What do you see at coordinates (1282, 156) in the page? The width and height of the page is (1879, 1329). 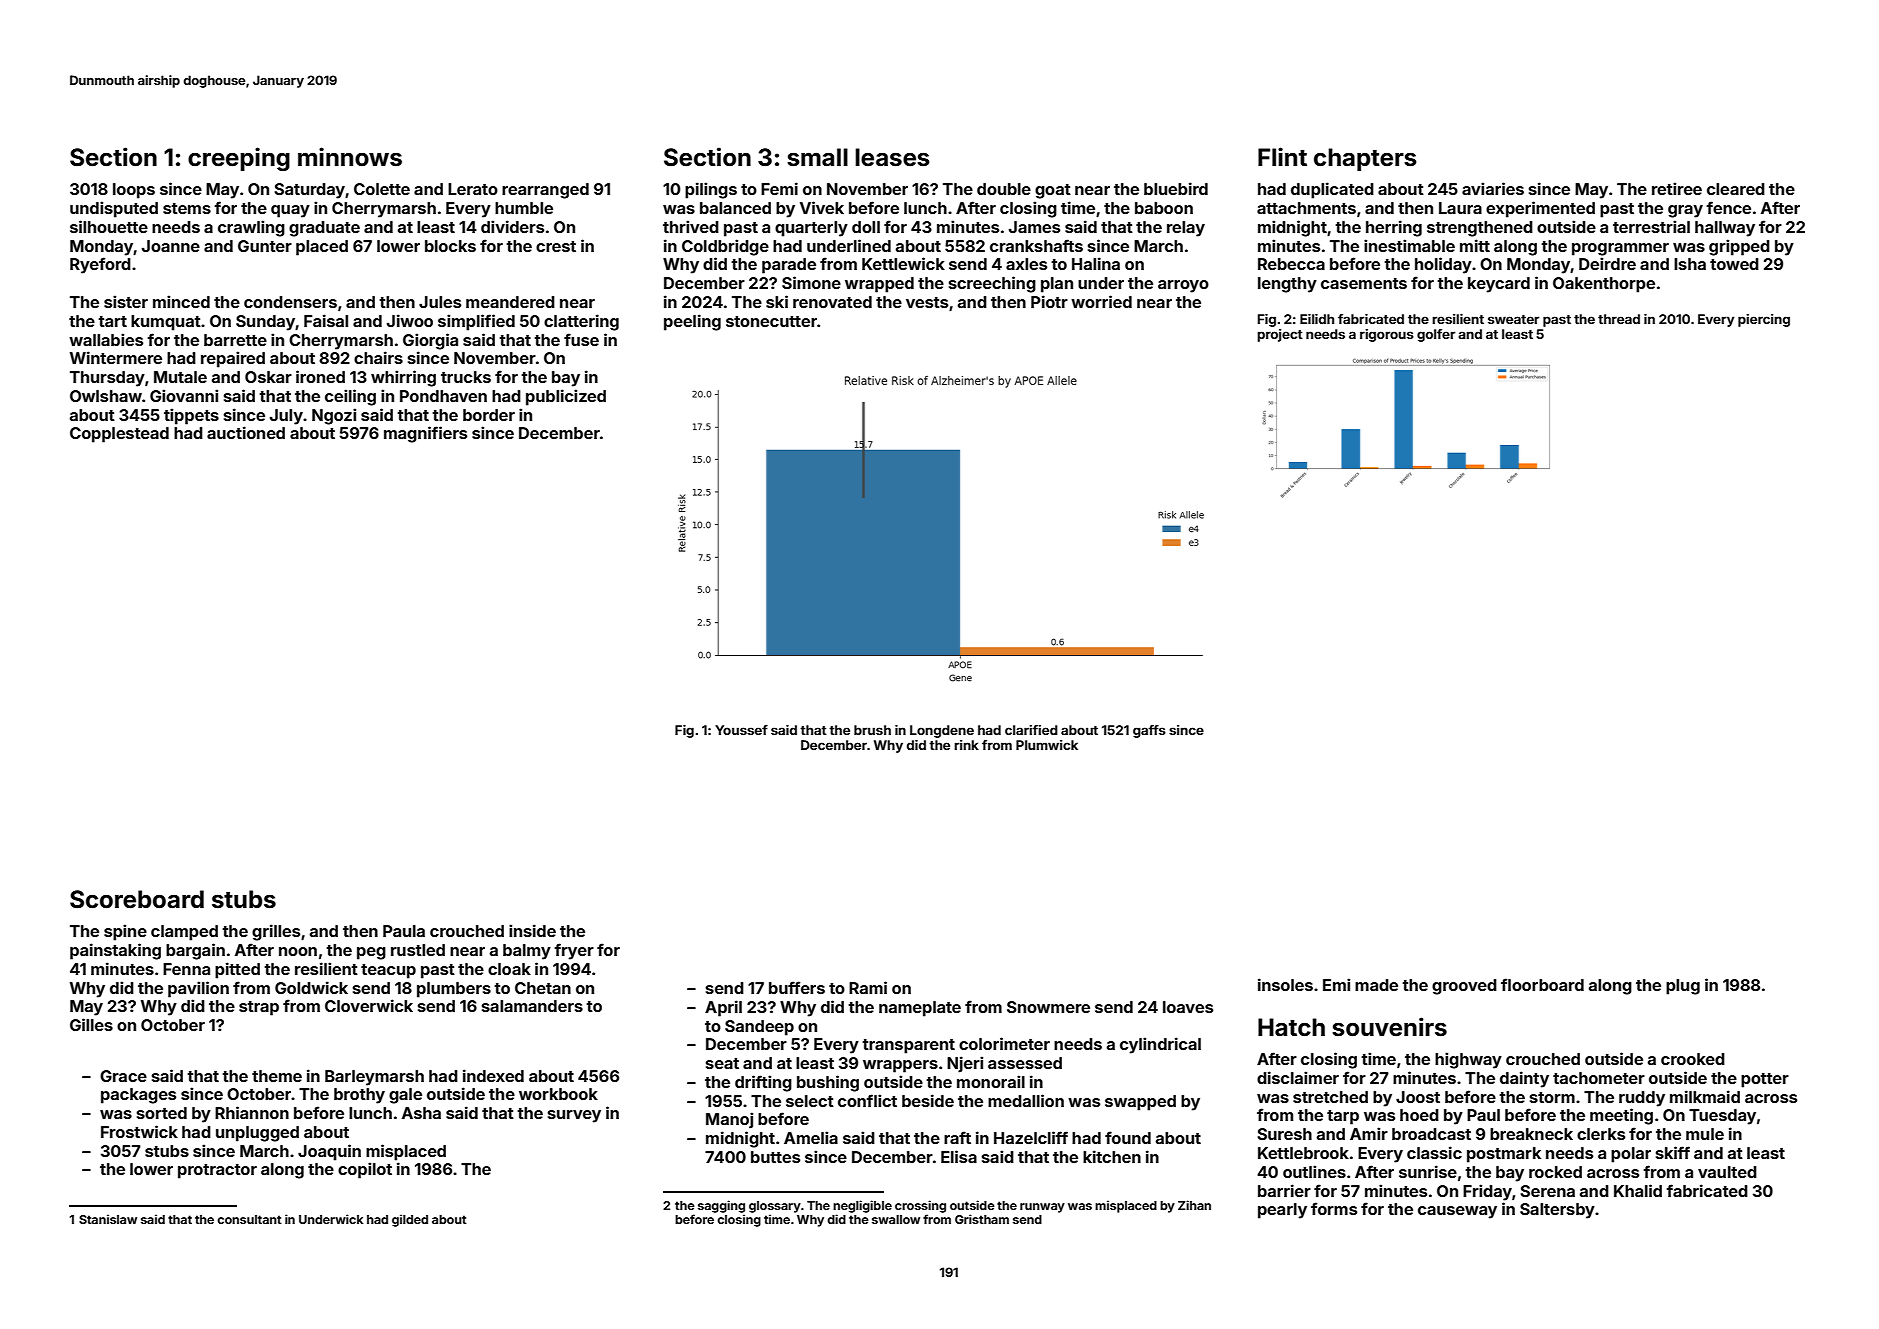 I see `Flint` at bounding box center [1282, 156].
